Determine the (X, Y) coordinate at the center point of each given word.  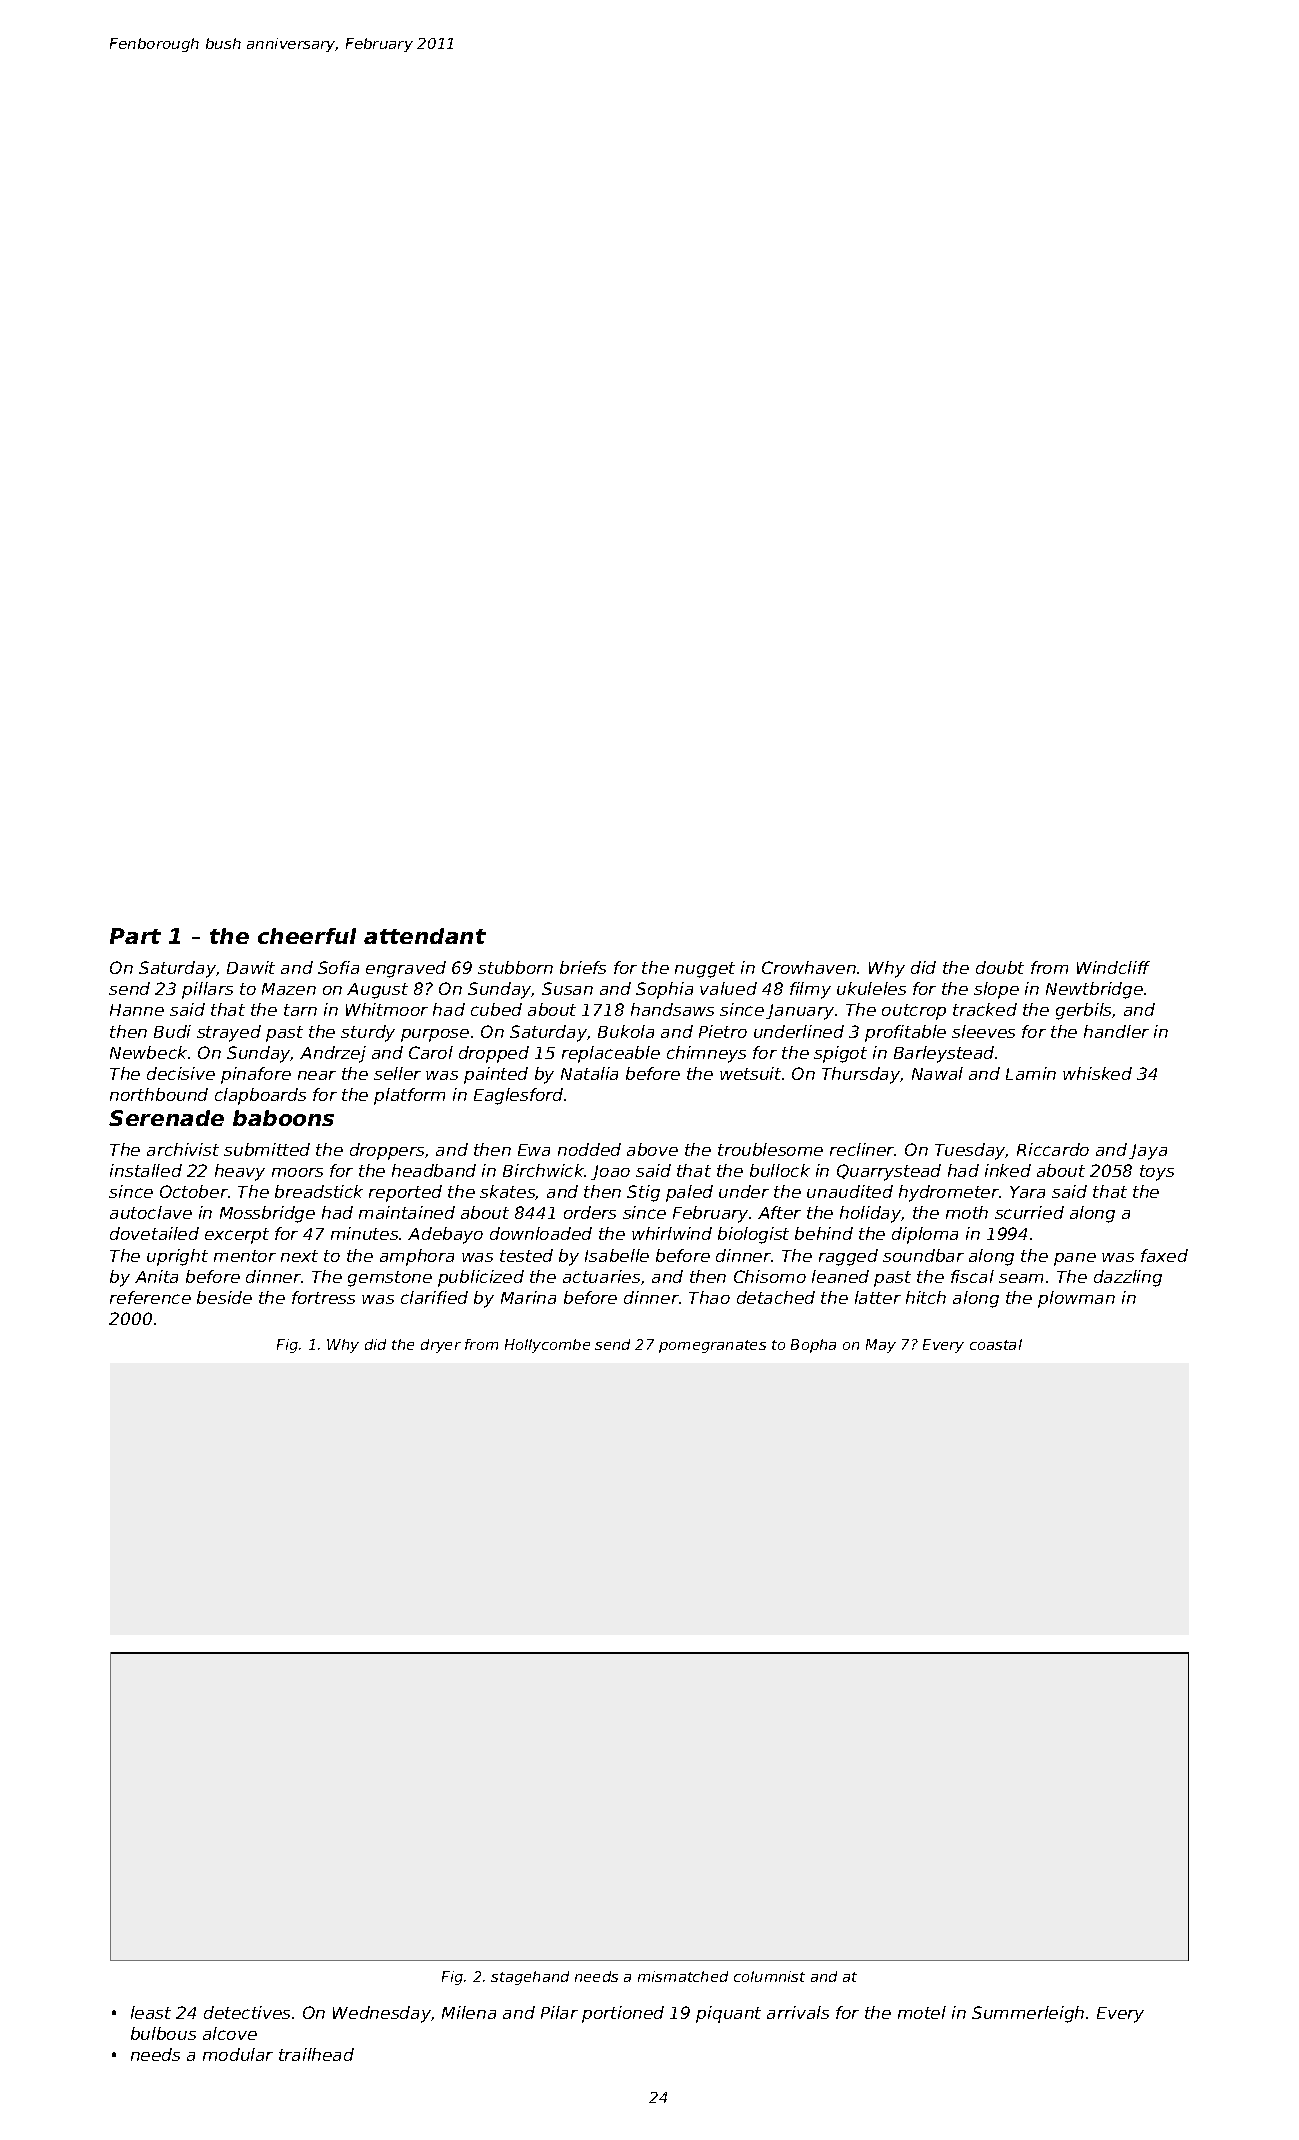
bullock (780, 1170)
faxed (1164, 1255)
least (151, 2012)
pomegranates (712, 1346)
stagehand (530, 1978)
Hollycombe (547, 1346)
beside (224, 1297)
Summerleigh (1028, 2014)
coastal (996, 1344)
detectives (247, 2012)
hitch (926, 1297)
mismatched (683, 1976)
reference (150, 1297)
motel (922, 2012)
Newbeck (148, 1052)
